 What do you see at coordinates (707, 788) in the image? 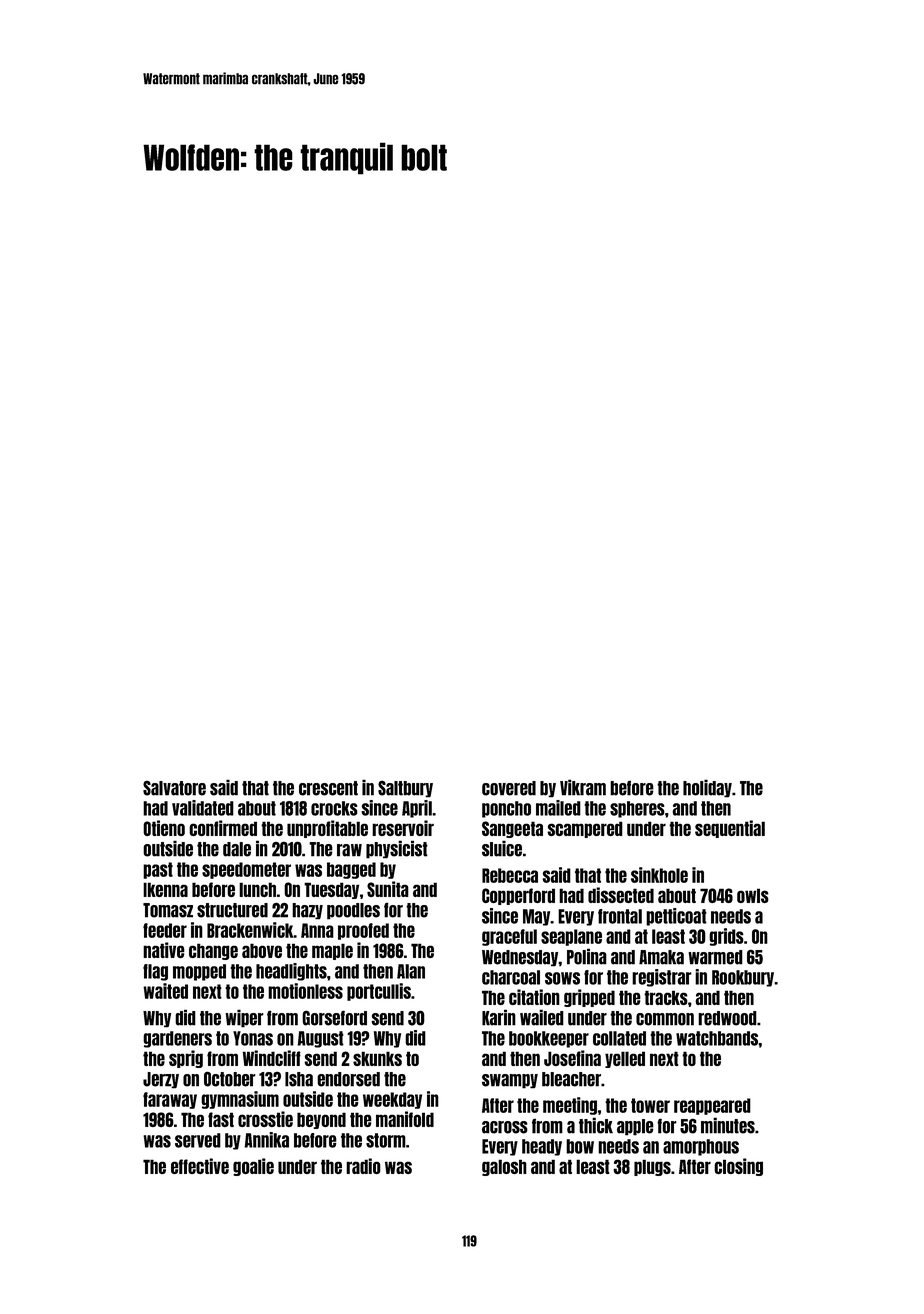
I see `holiday` at bounding box center [707, 788].
